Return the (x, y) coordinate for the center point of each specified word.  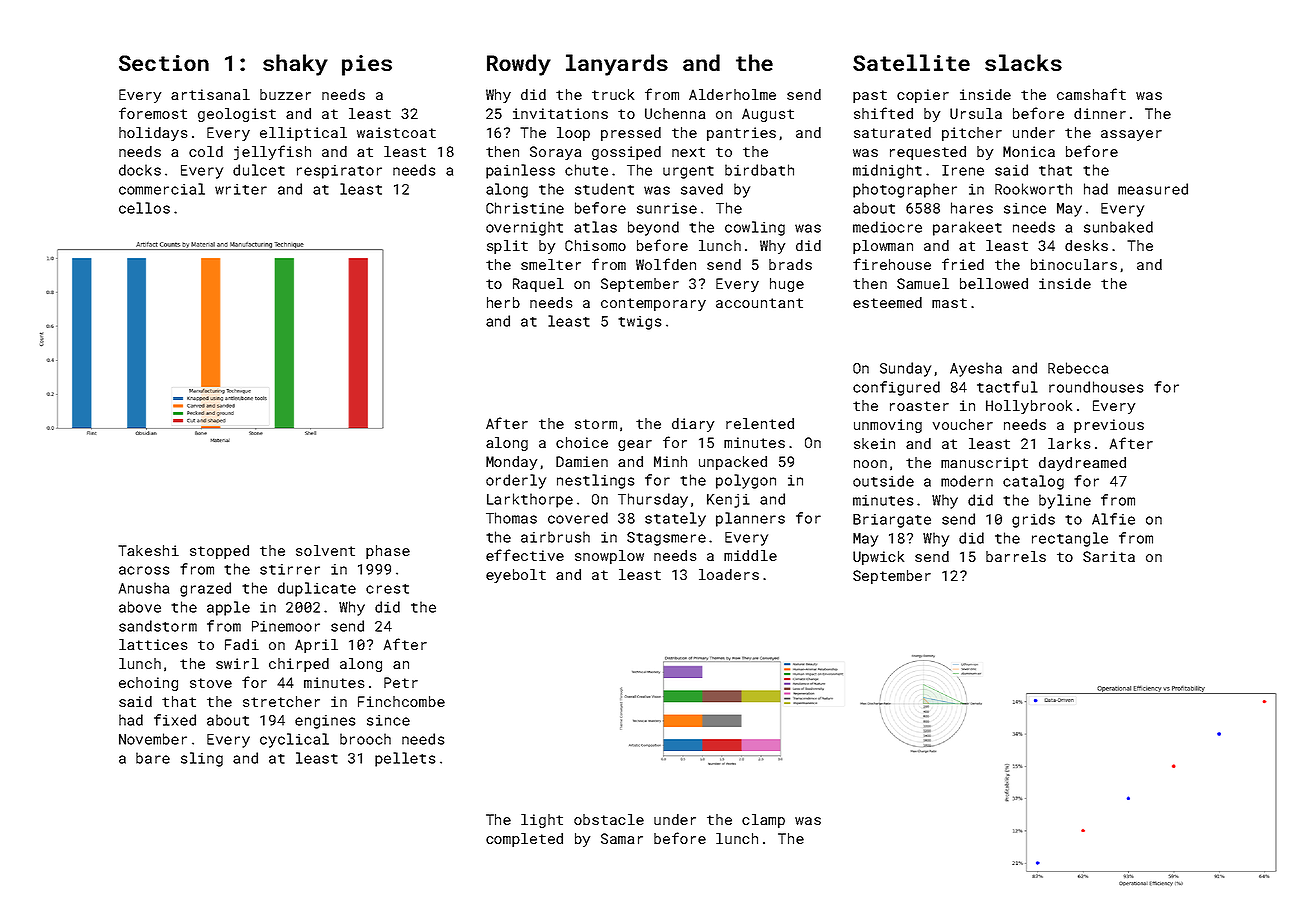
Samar (622, 838)
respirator (339, 172)
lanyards (617, 65)
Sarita (1109, 556)
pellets (405, 759)
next (688, 152)
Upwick (878, 558)
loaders (729, 574)
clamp (763, 821)
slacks (1023, 62)
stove (211, 683)
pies (367, 65)
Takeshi (148, 550)
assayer (1131, 135)
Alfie (1113, 519)
